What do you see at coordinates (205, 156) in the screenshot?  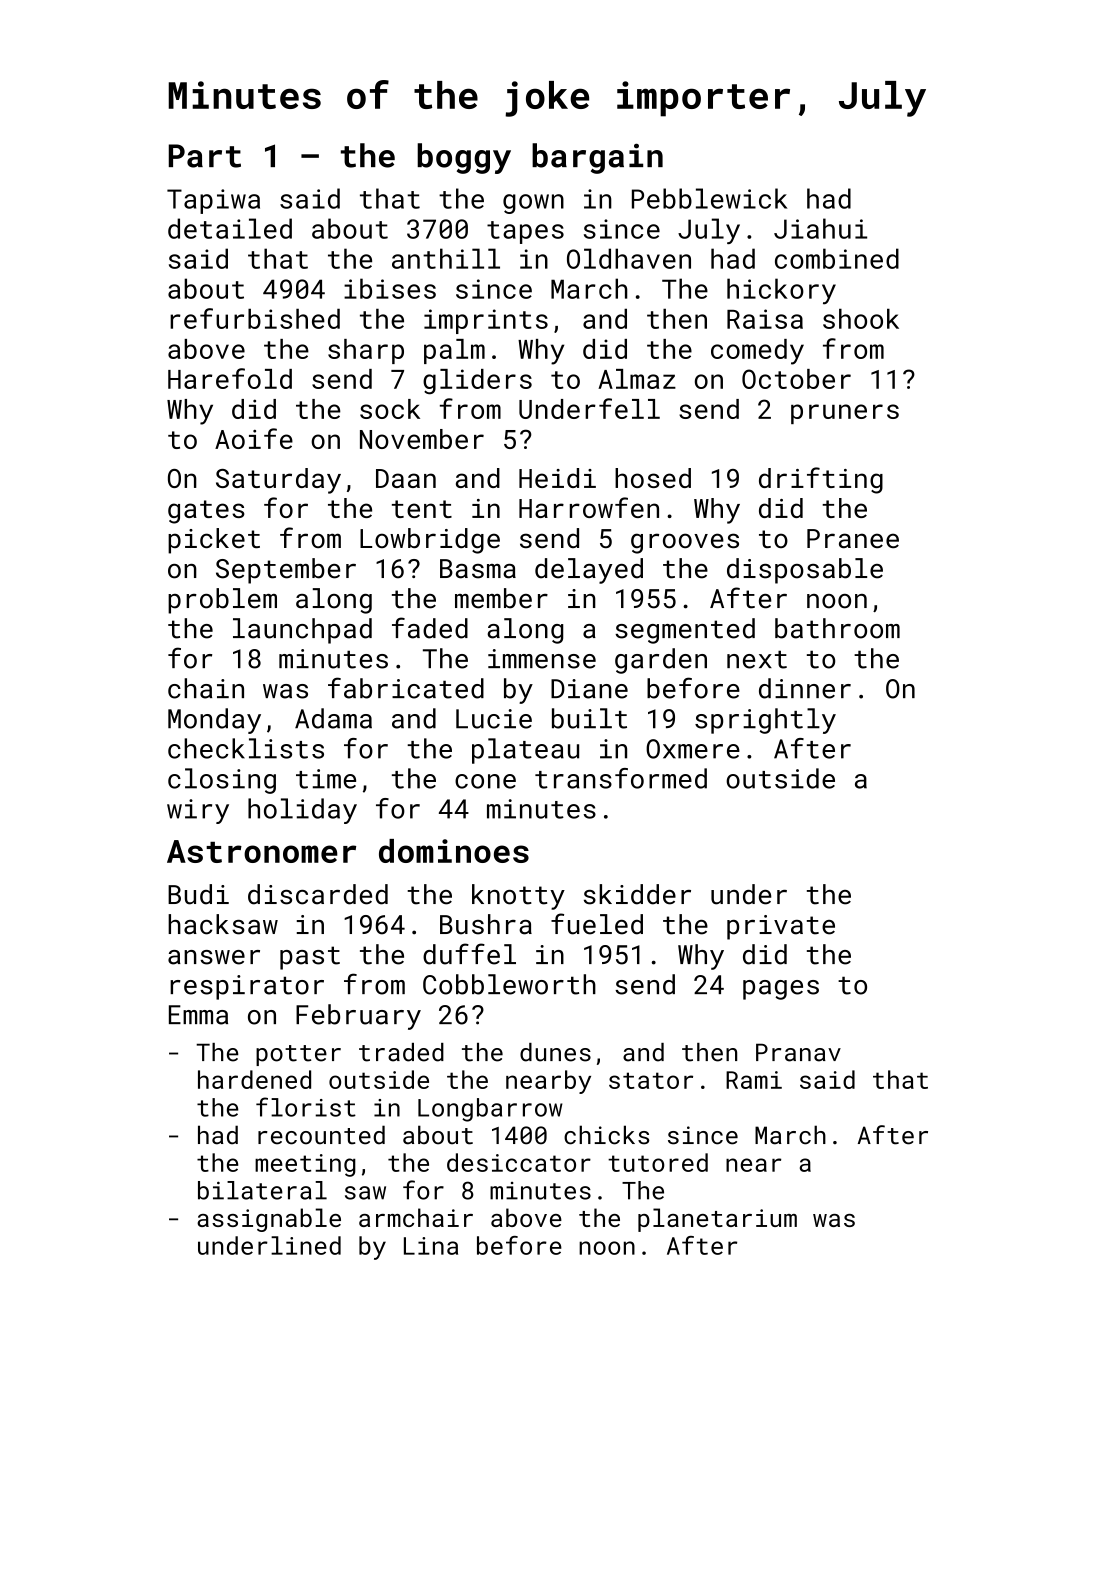 I see `Part` at bounding box center [205, 156].
